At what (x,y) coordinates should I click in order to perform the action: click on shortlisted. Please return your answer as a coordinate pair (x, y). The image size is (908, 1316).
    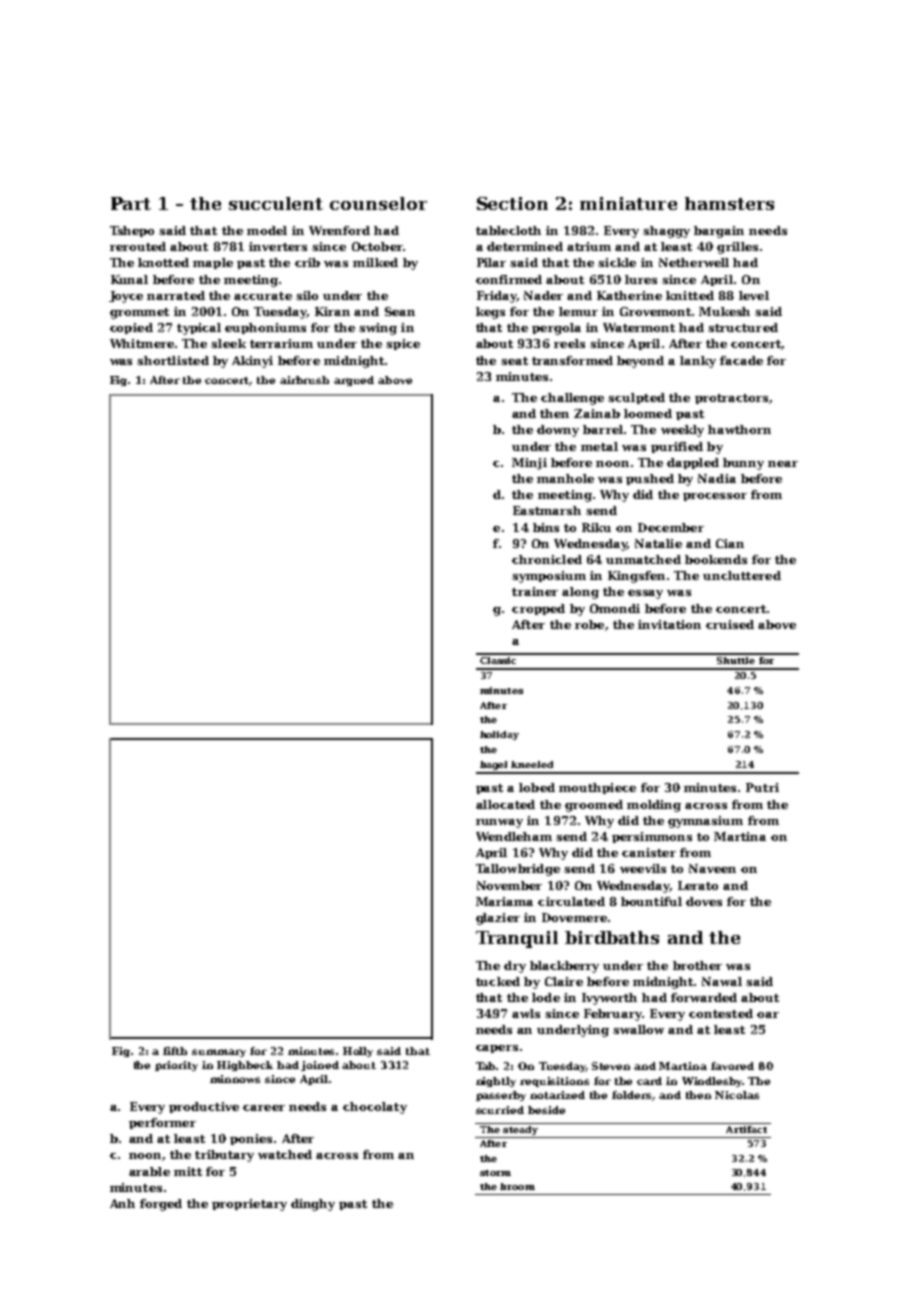
    Looking at the image, I should click on (173, 360).
